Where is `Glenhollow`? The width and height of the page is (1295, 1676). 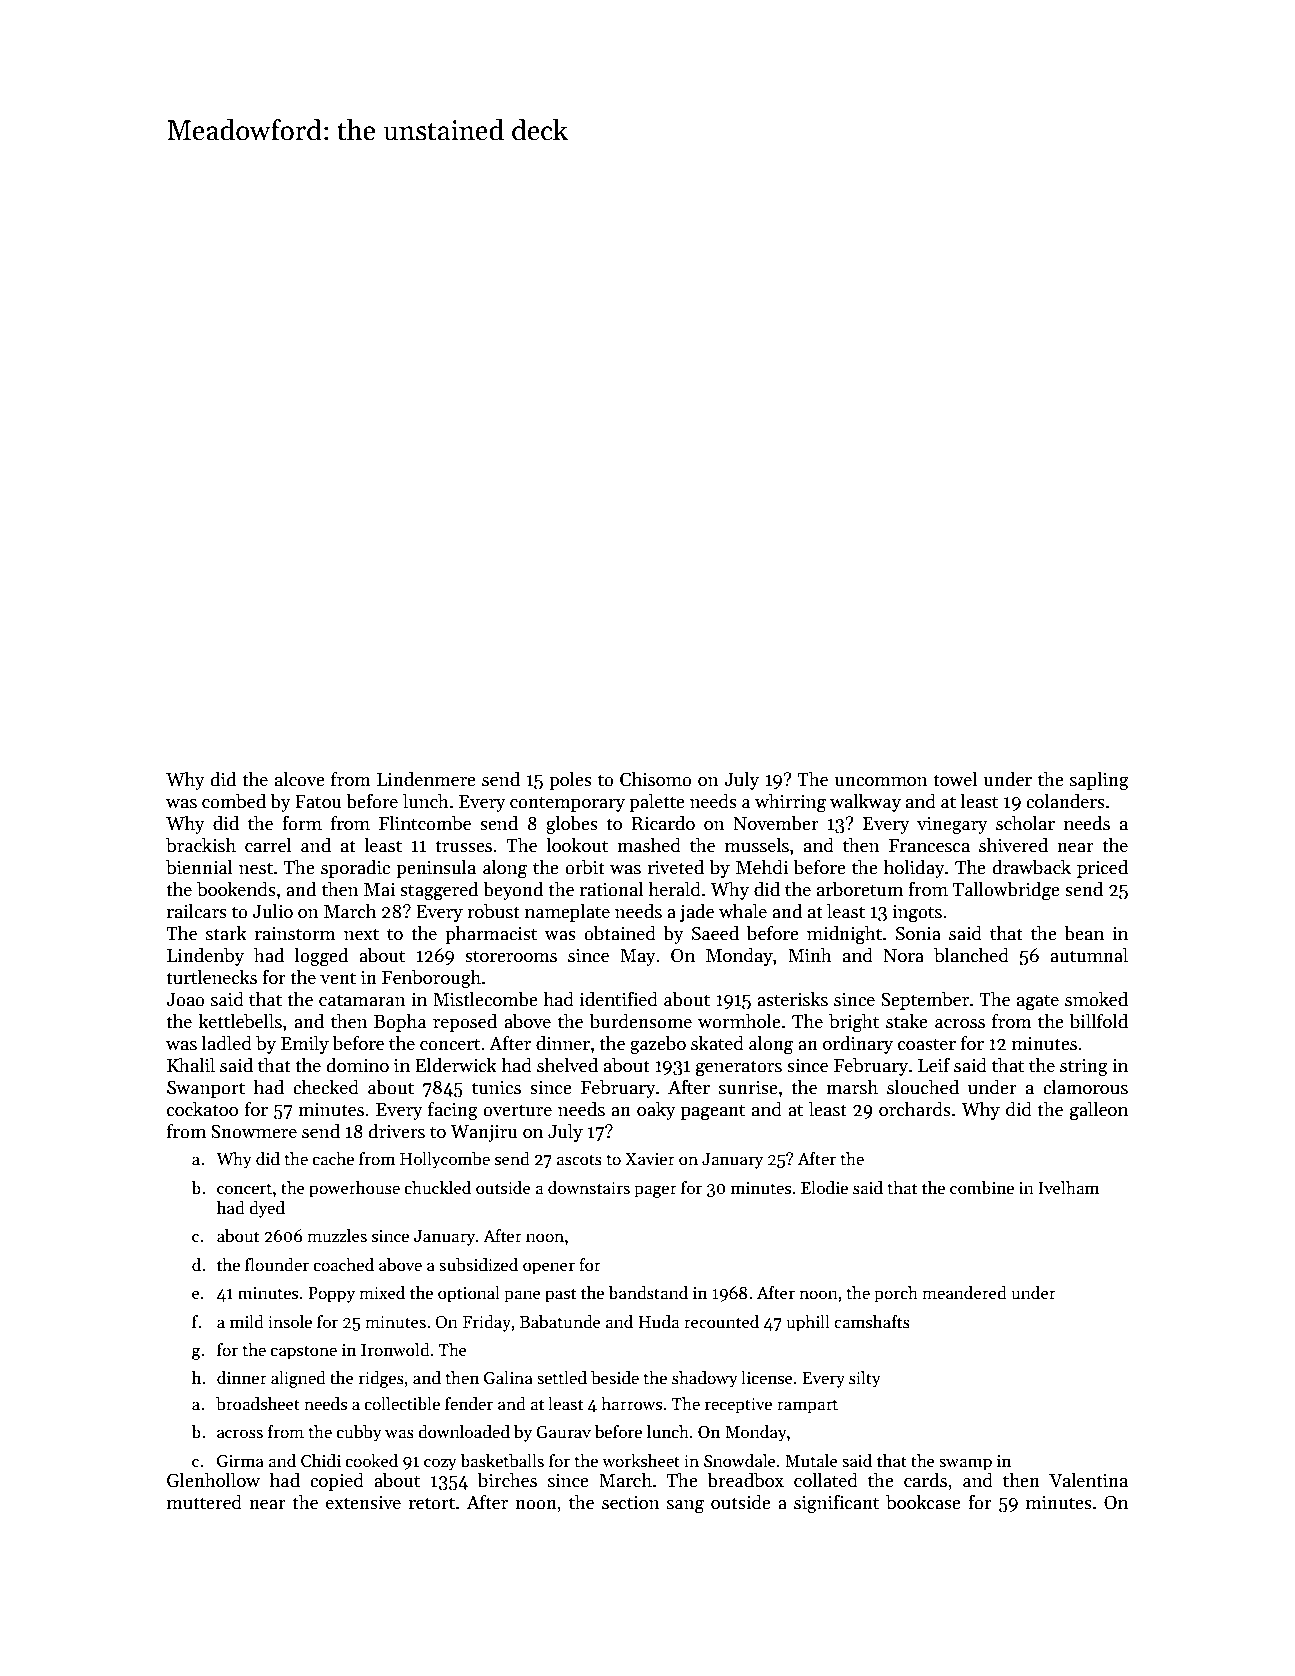
Glenhollow is located at coordinates (213, 1480).
